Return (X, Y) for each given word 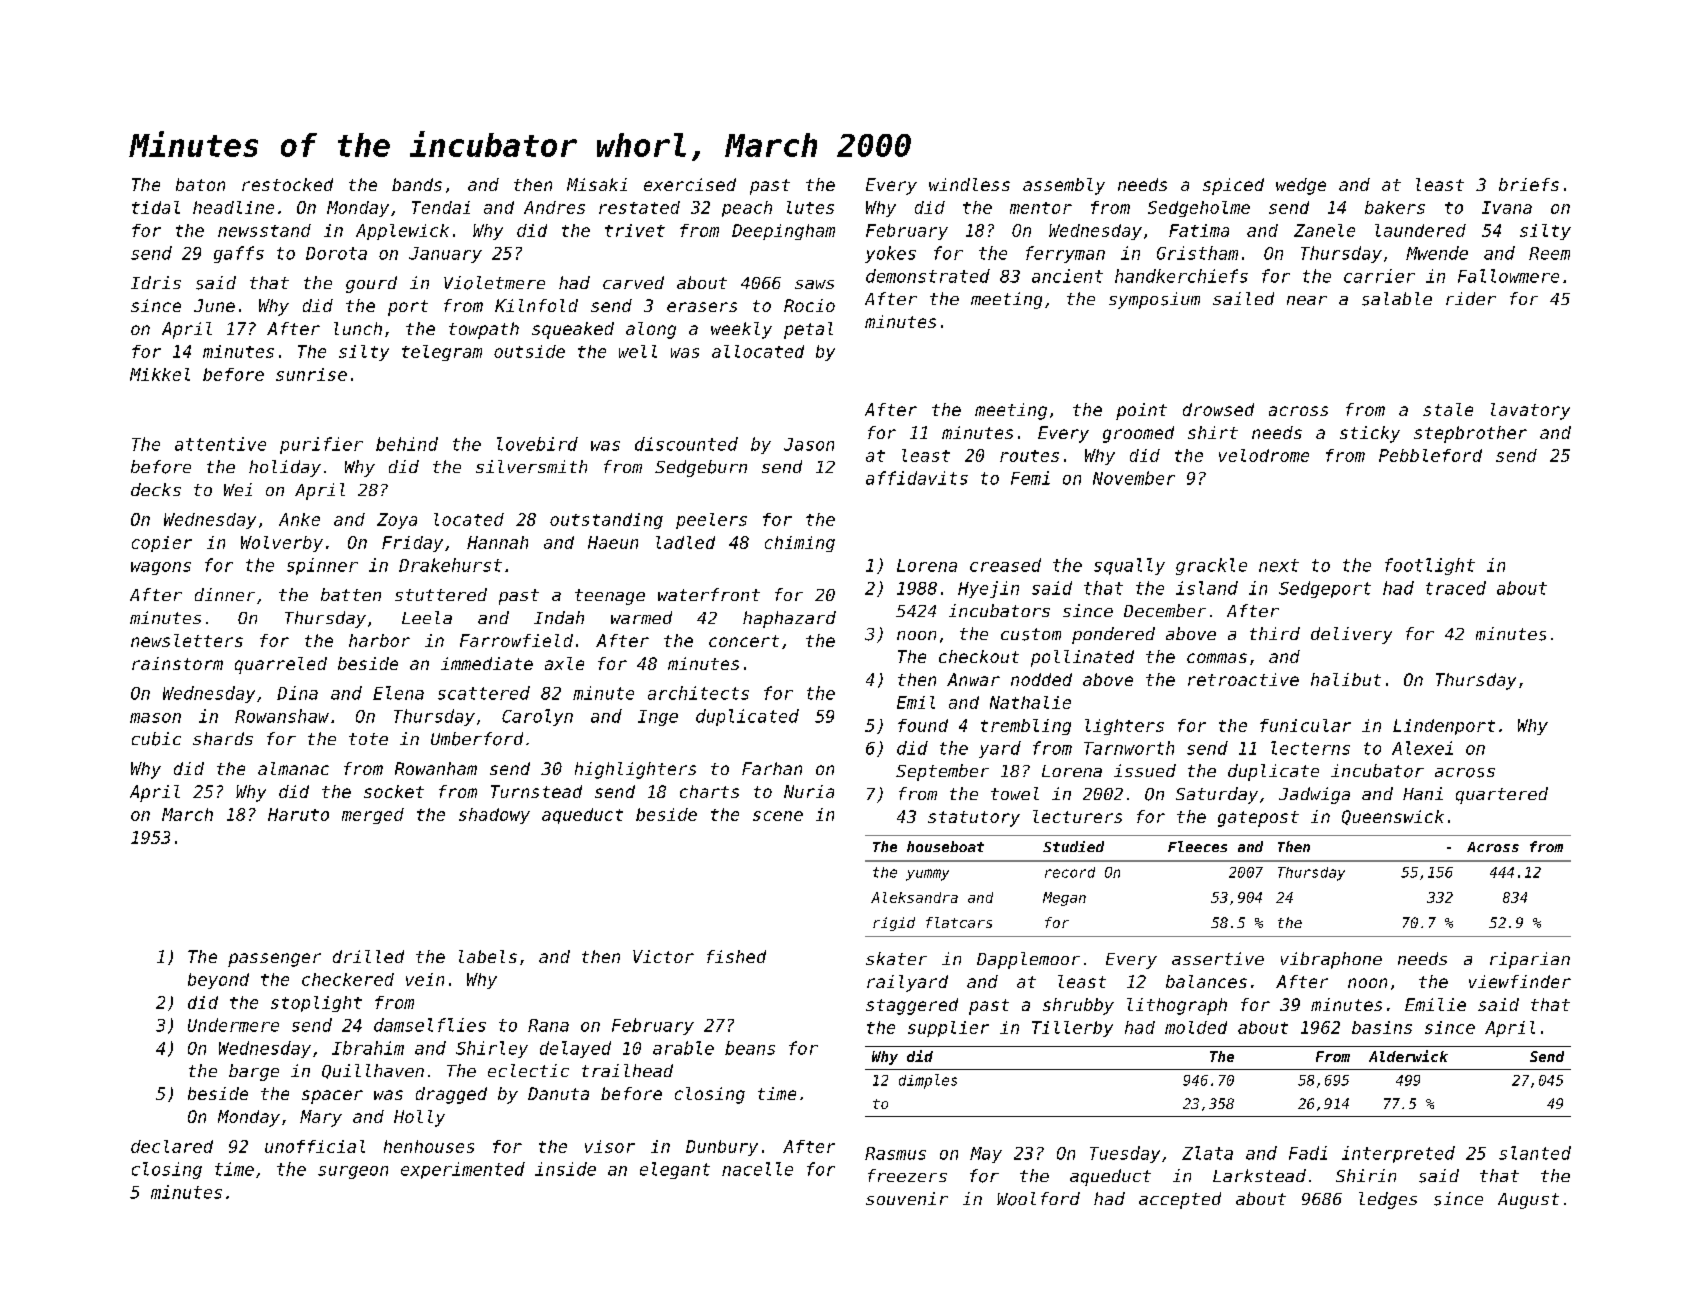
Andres (554, 207)
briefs (1529, 184)
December (1165, 610)
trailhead (627, 1070)
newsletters (187, 640)
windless (969, 184)
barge (254, 1072)
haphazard (789, 619)
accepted (1180, 1200)
